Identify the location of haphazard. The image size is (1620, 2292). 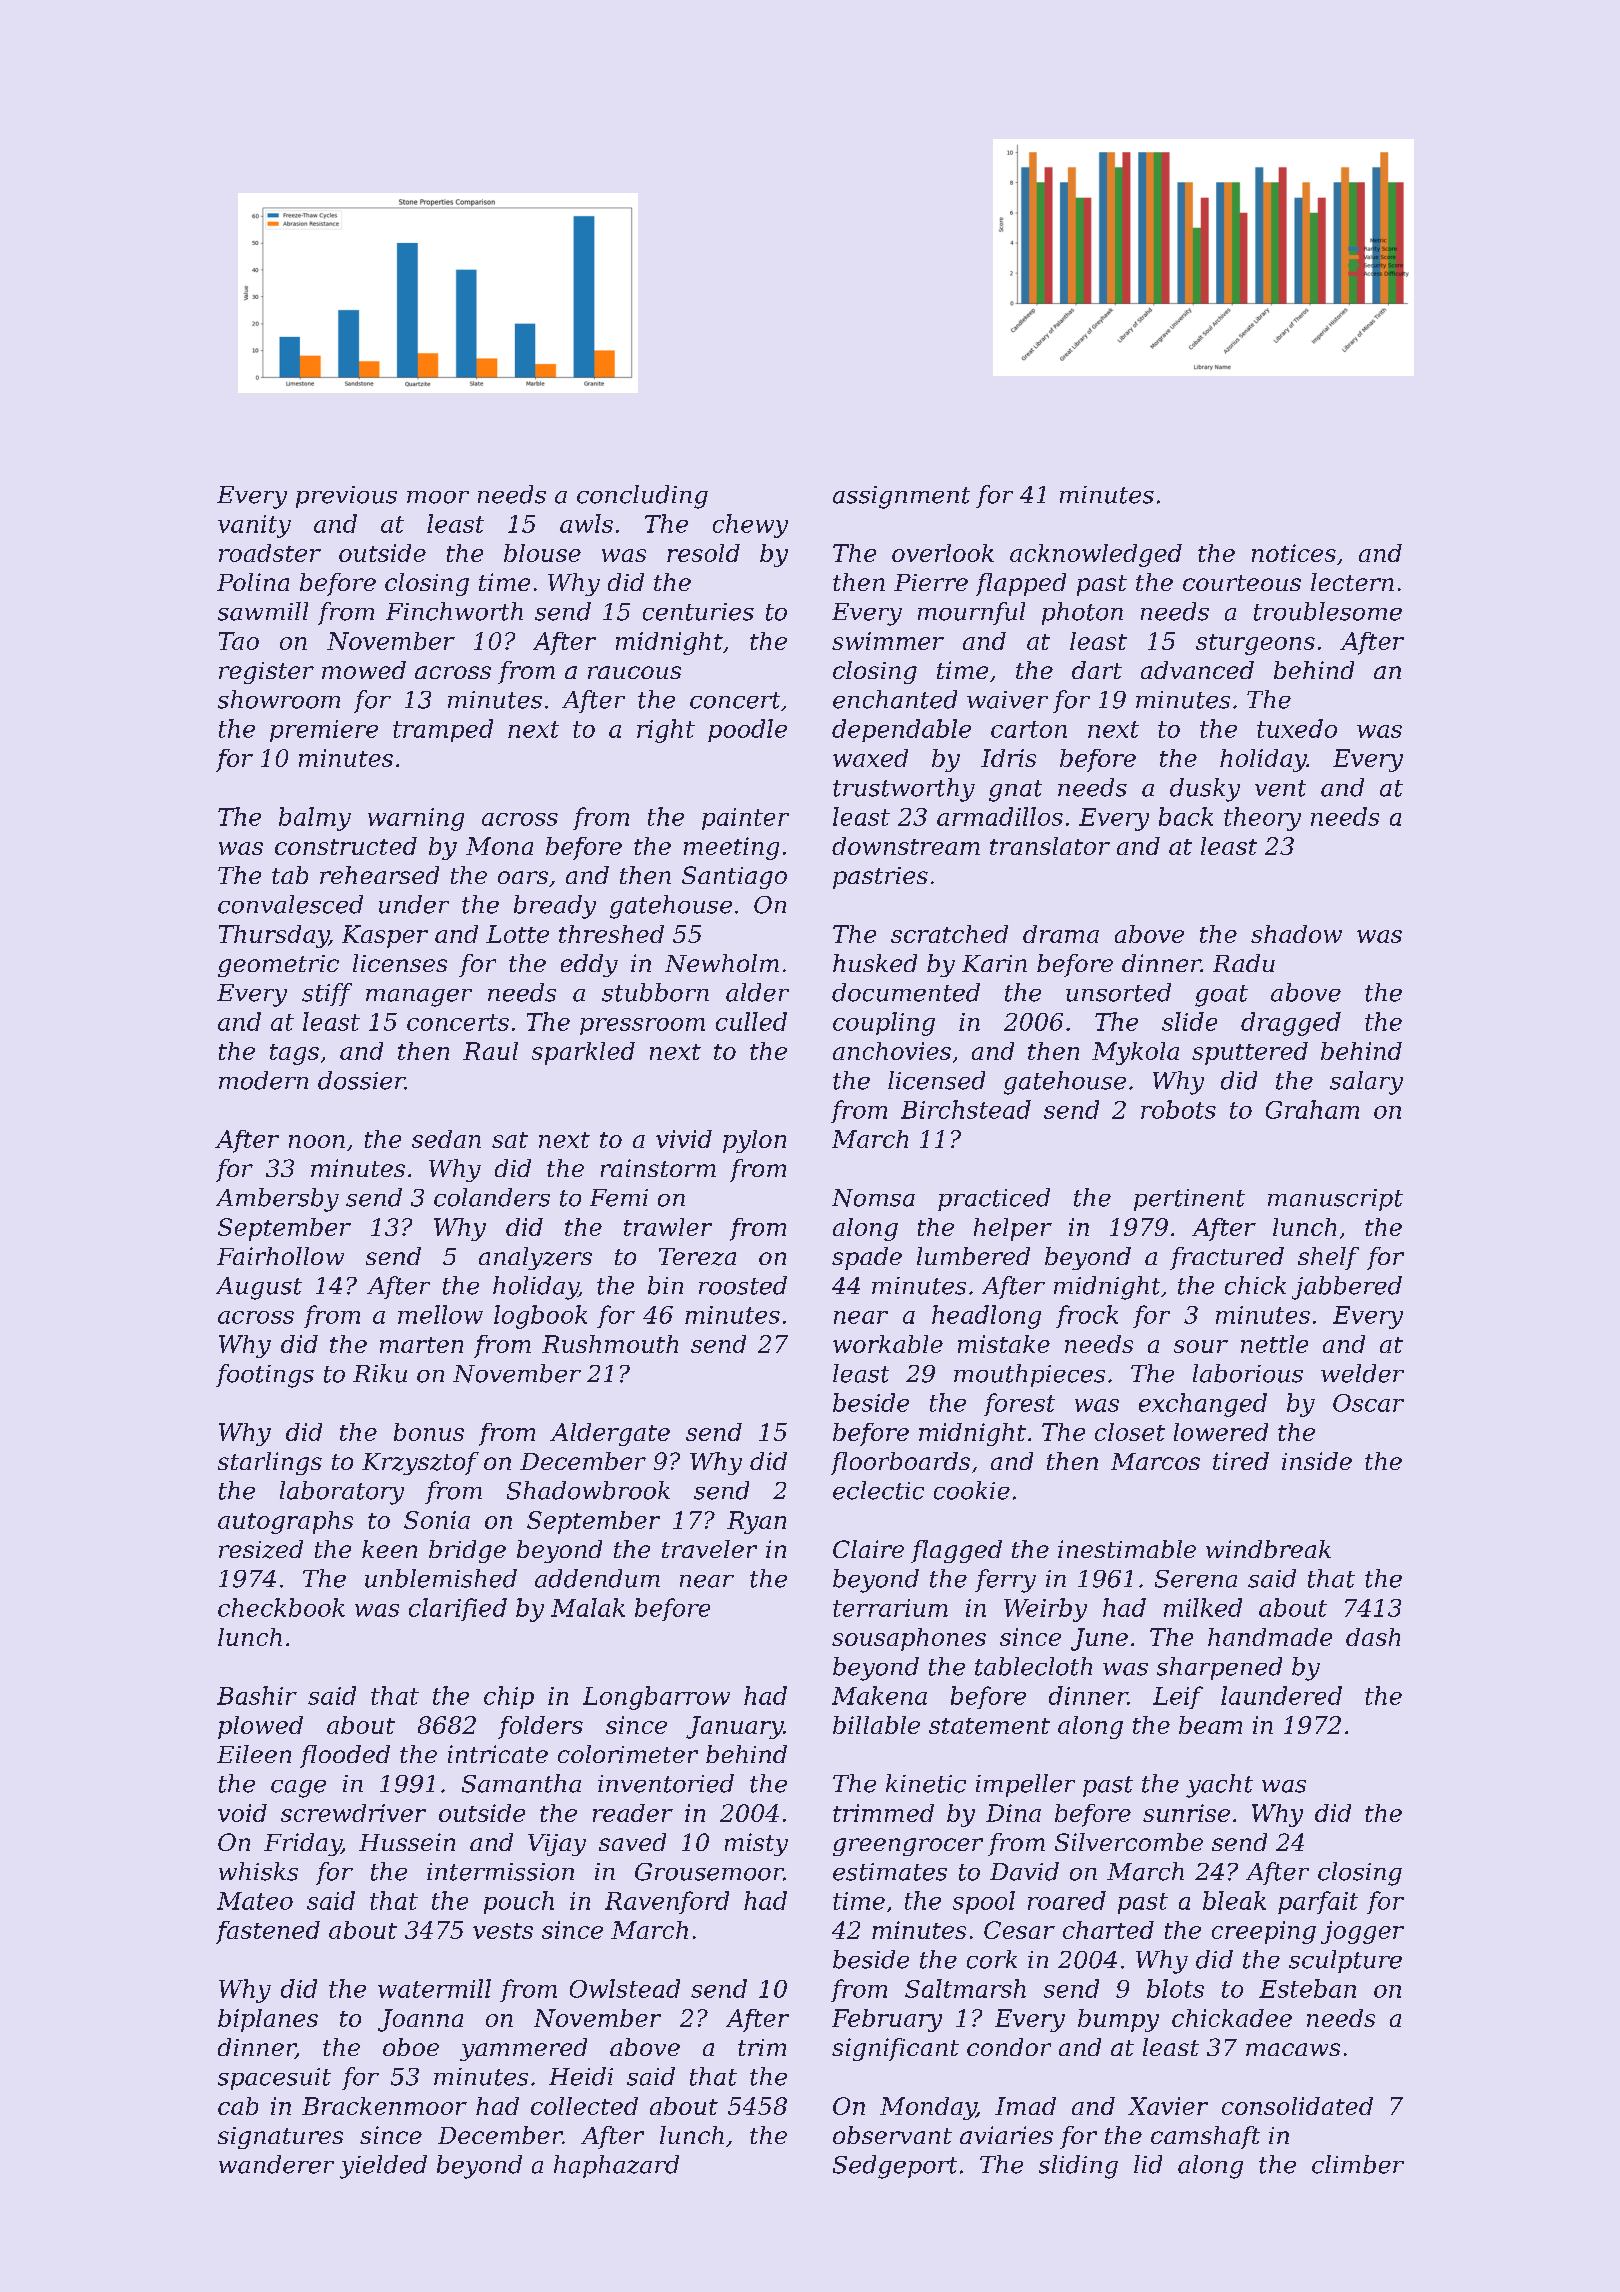
(616, 2166).
